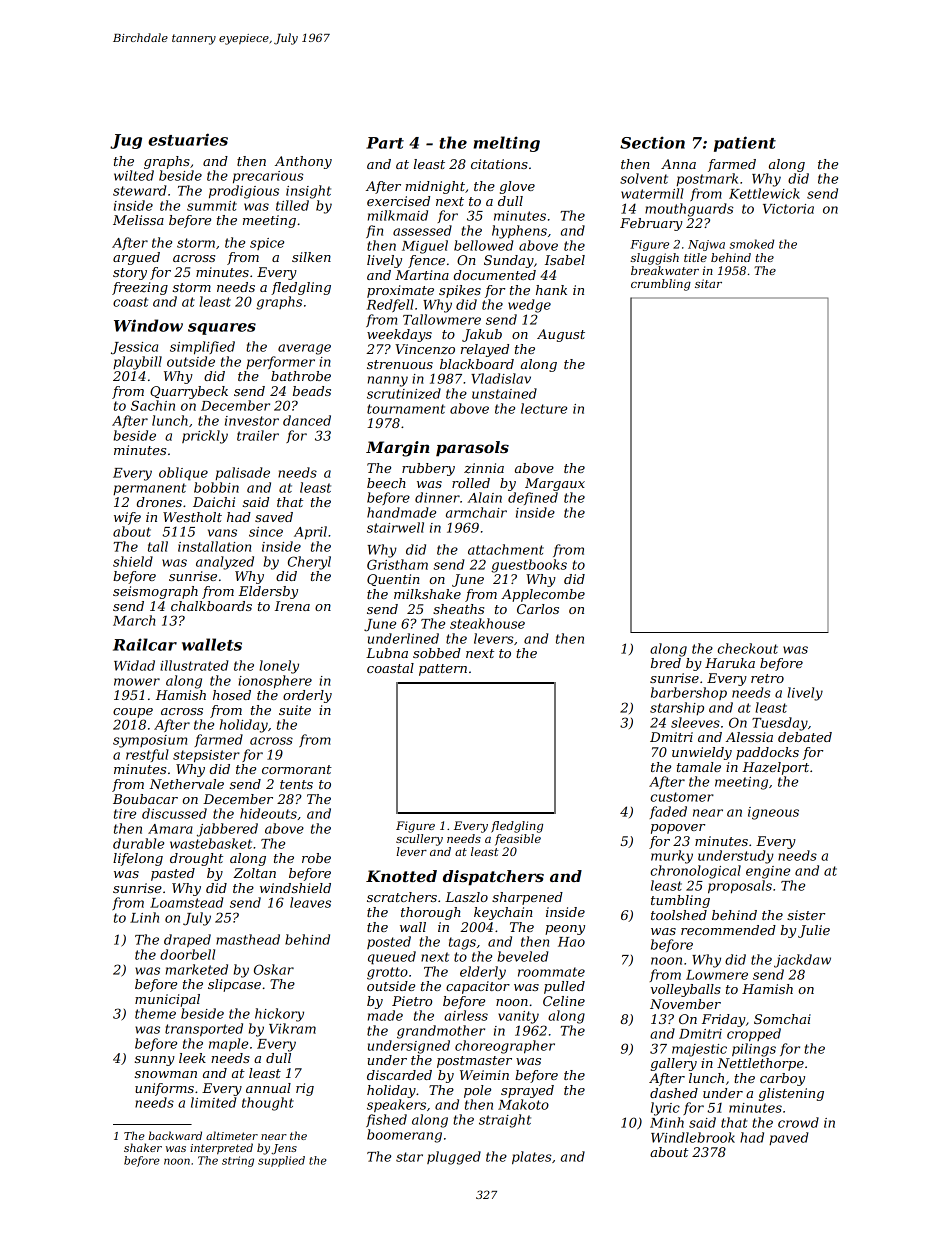 The image size is (952, 1233). I want to click on Jug, so click(126, 141).
